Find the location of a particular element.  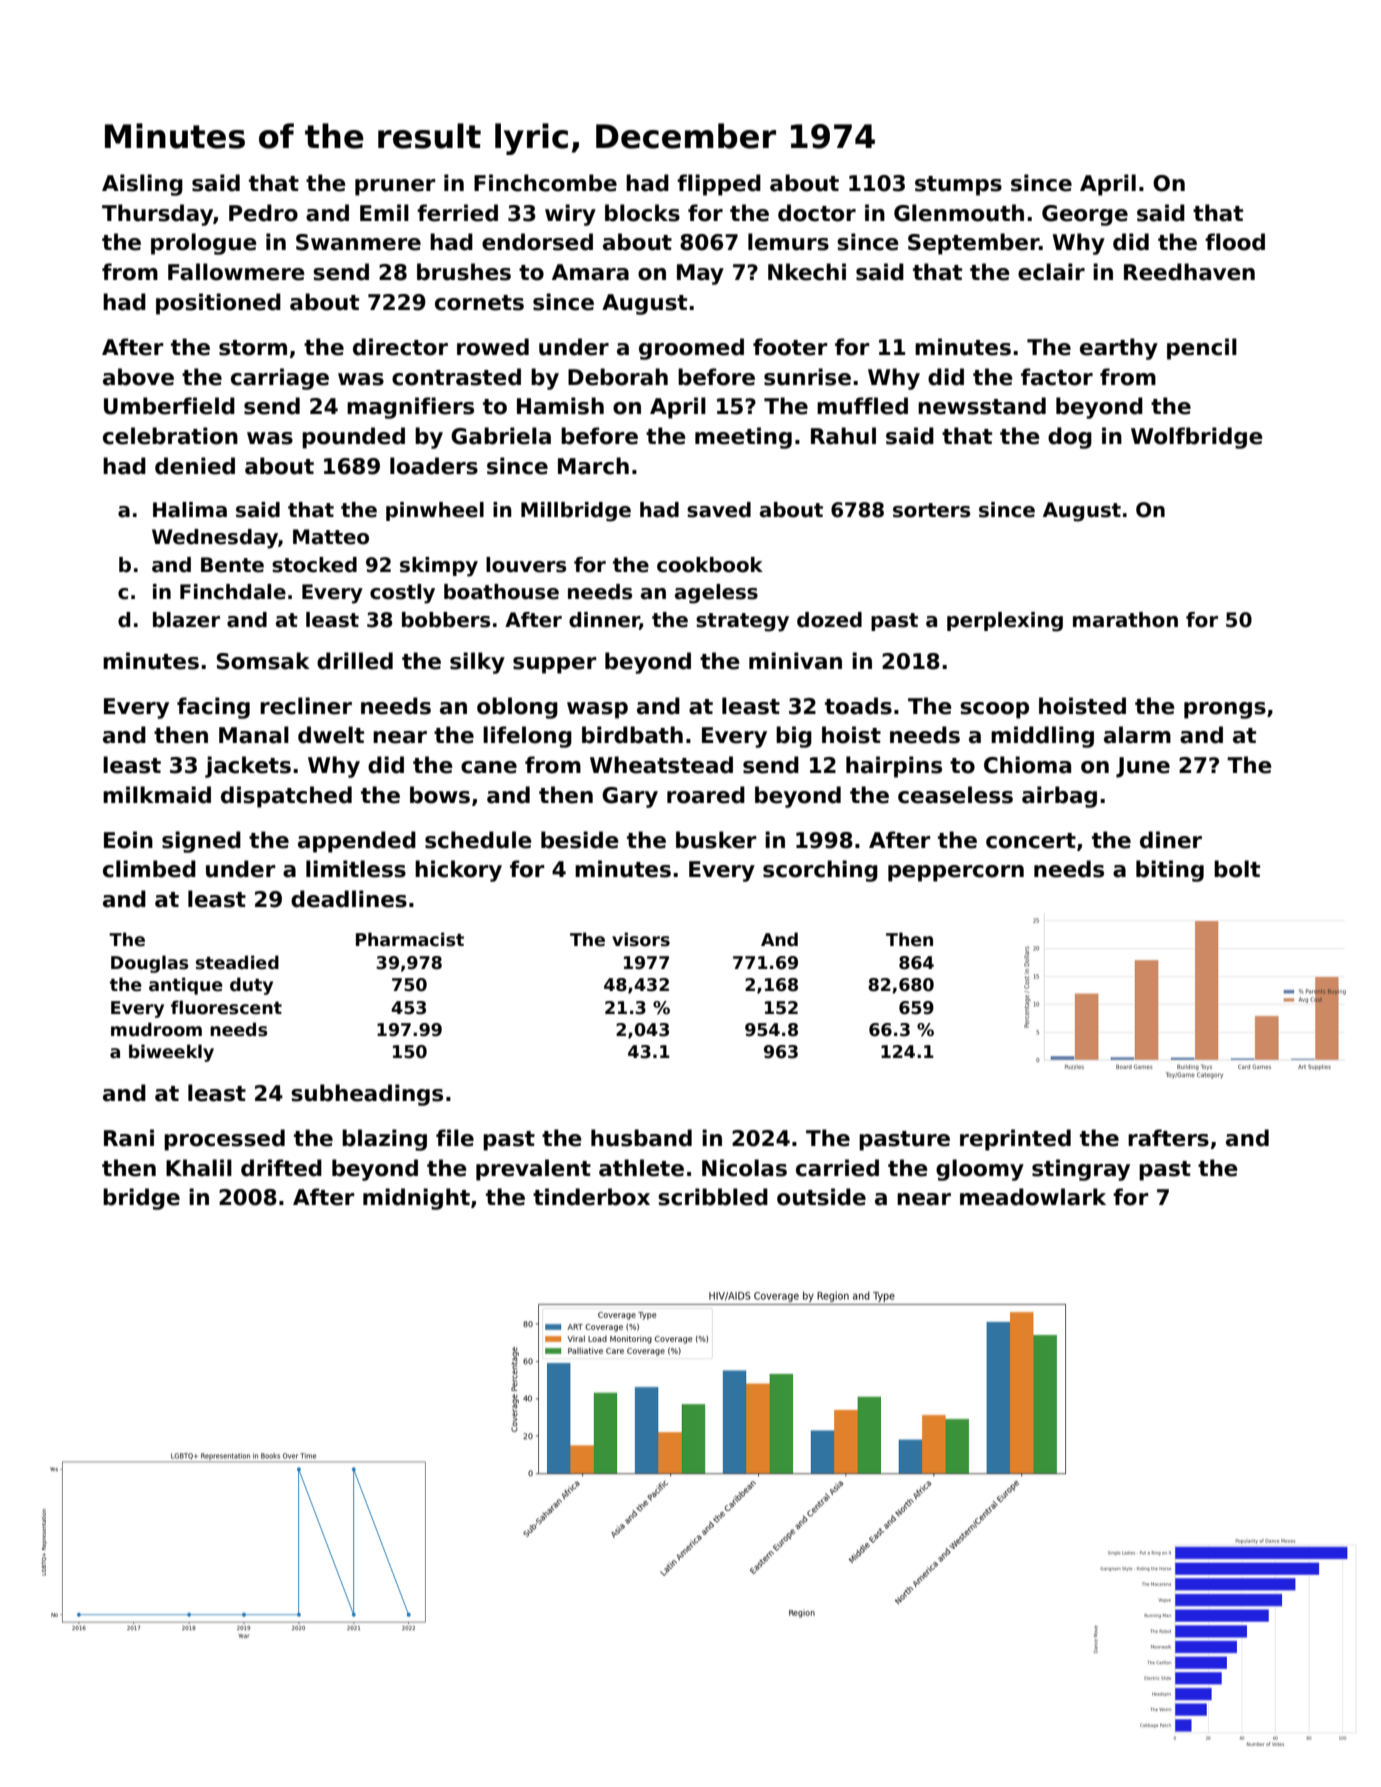

Khalil is located at coordinates (199, 1168).
